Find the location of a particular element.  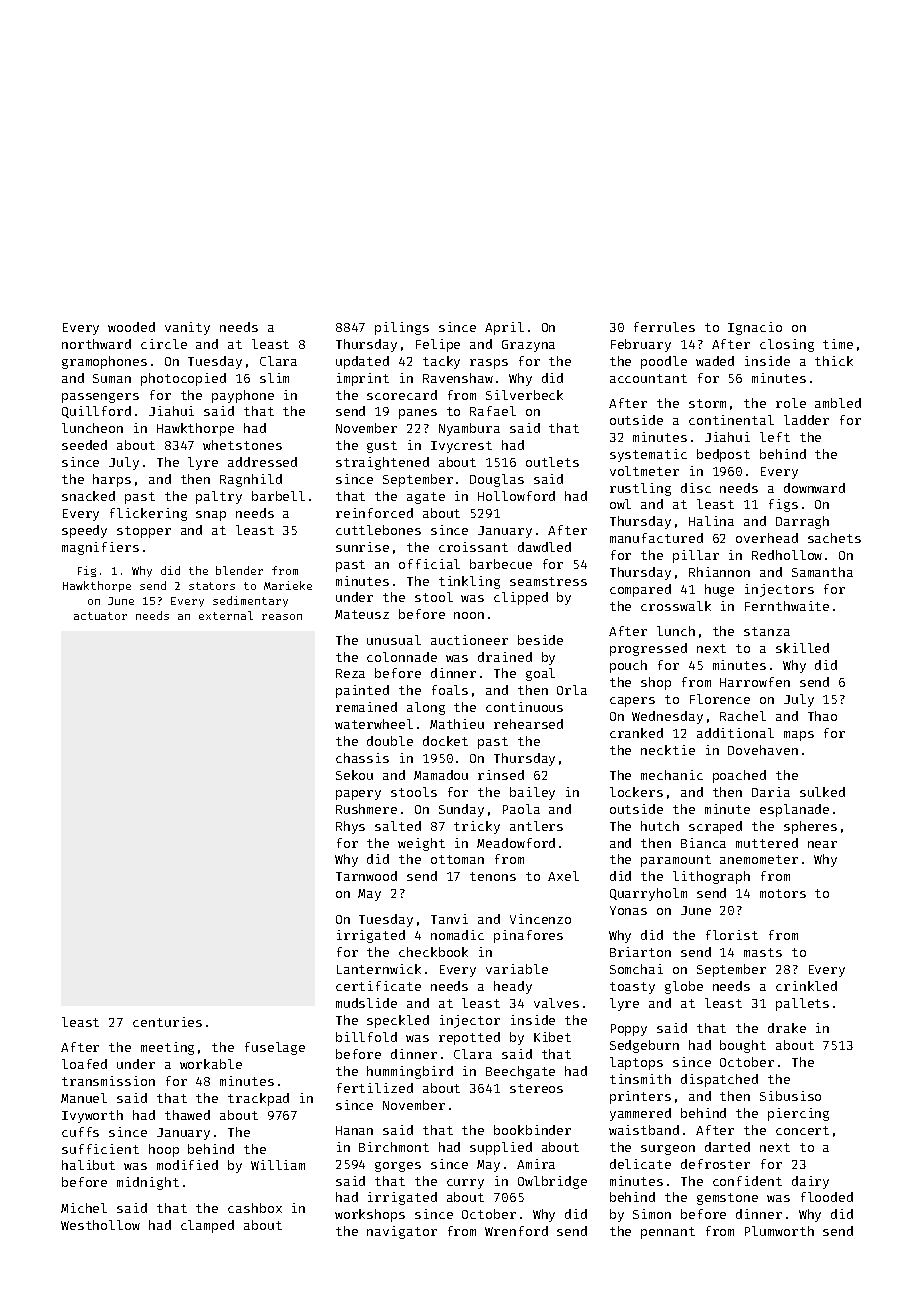

certificate is located at coordinates (378, 986).
